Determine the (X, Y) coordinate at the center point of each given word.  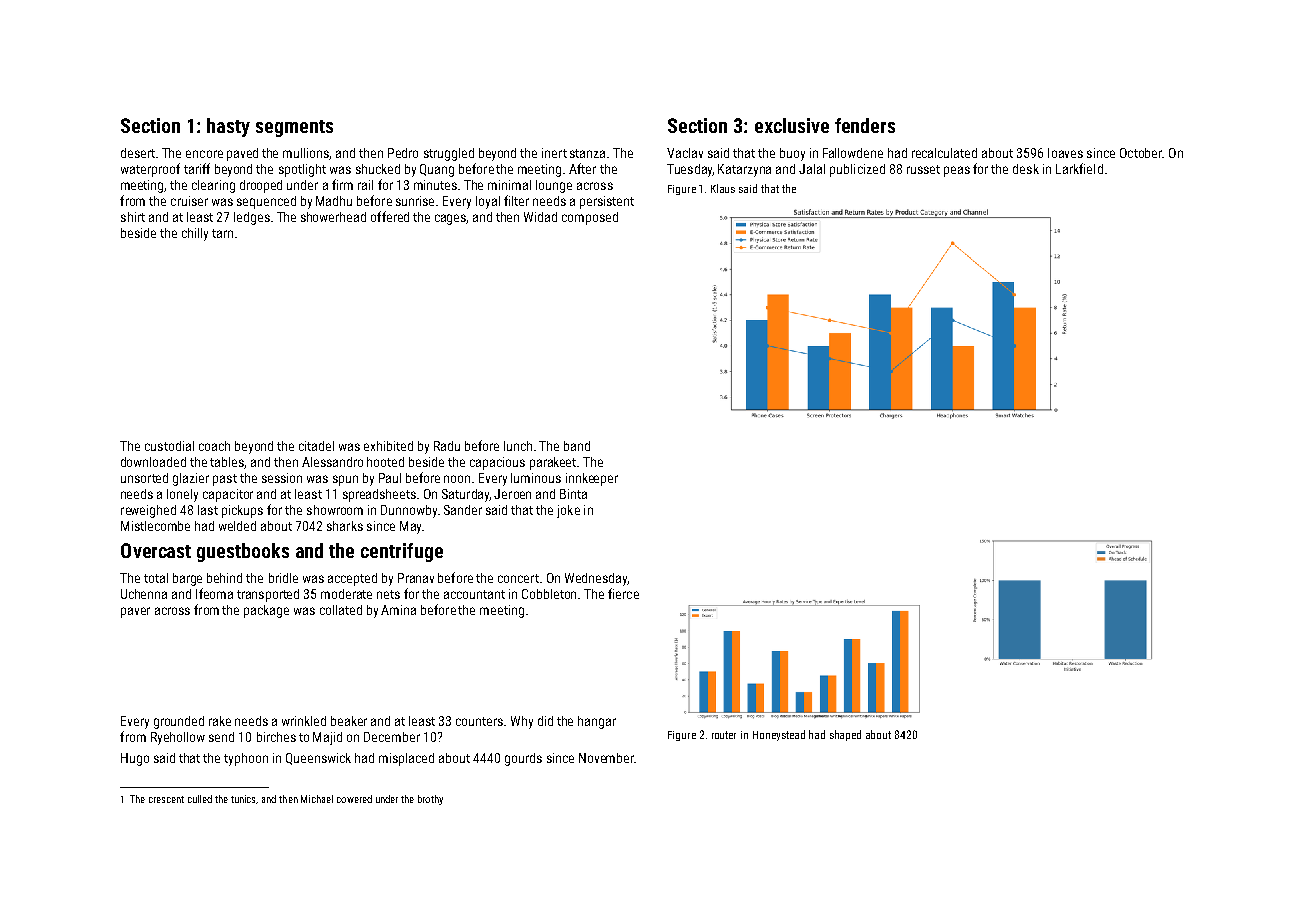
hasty (228, 127)
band (577, 446)
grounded (179, 722)
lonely (182, 495)
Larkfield (1079, 168)
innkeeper (592, 479)
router (724, 735)
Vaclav (685, 153)
